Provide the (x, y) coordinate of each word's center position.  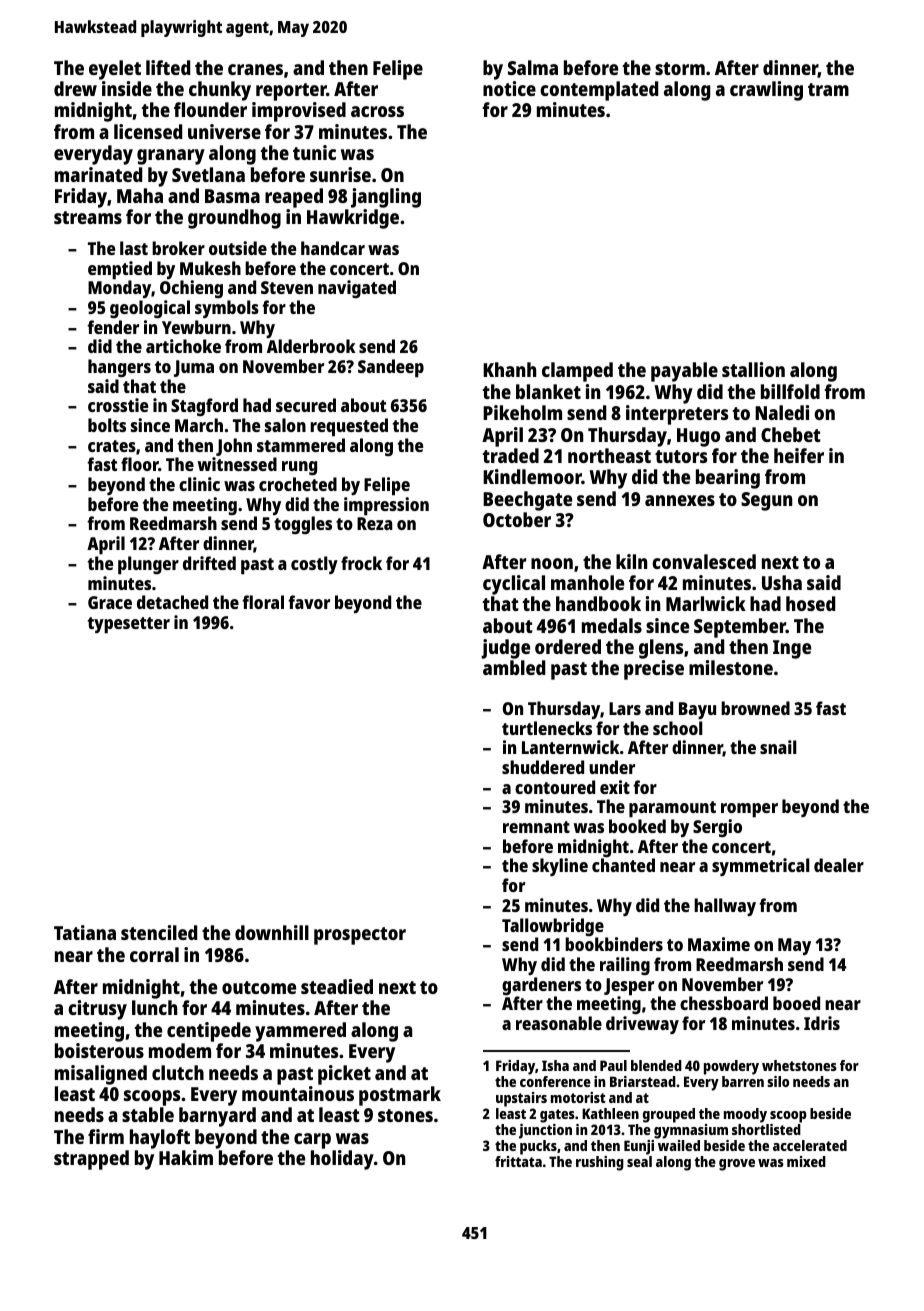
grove (737, 1165)
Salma (533, 67)
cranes (255, 69)
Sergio (717, 828)
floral (263, 602)
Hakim (186, 1157)
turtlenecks (547, 728)
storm (680, 68)
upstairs (521, 1099)
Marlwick (706, 603)
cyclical (514, 585)
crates (112, 446)
